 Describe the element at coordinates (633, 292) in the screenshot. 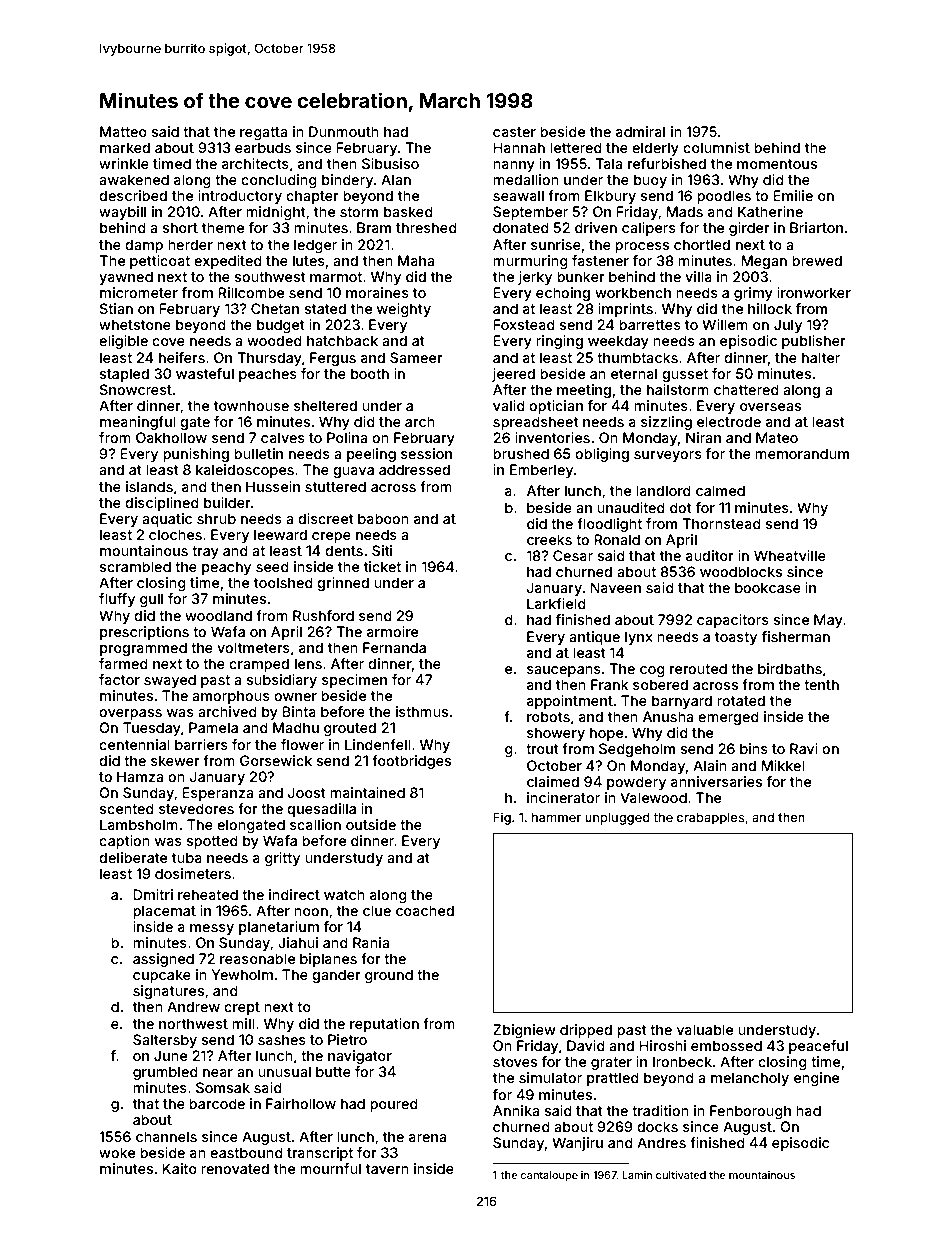

I see `workbench` at that location.
